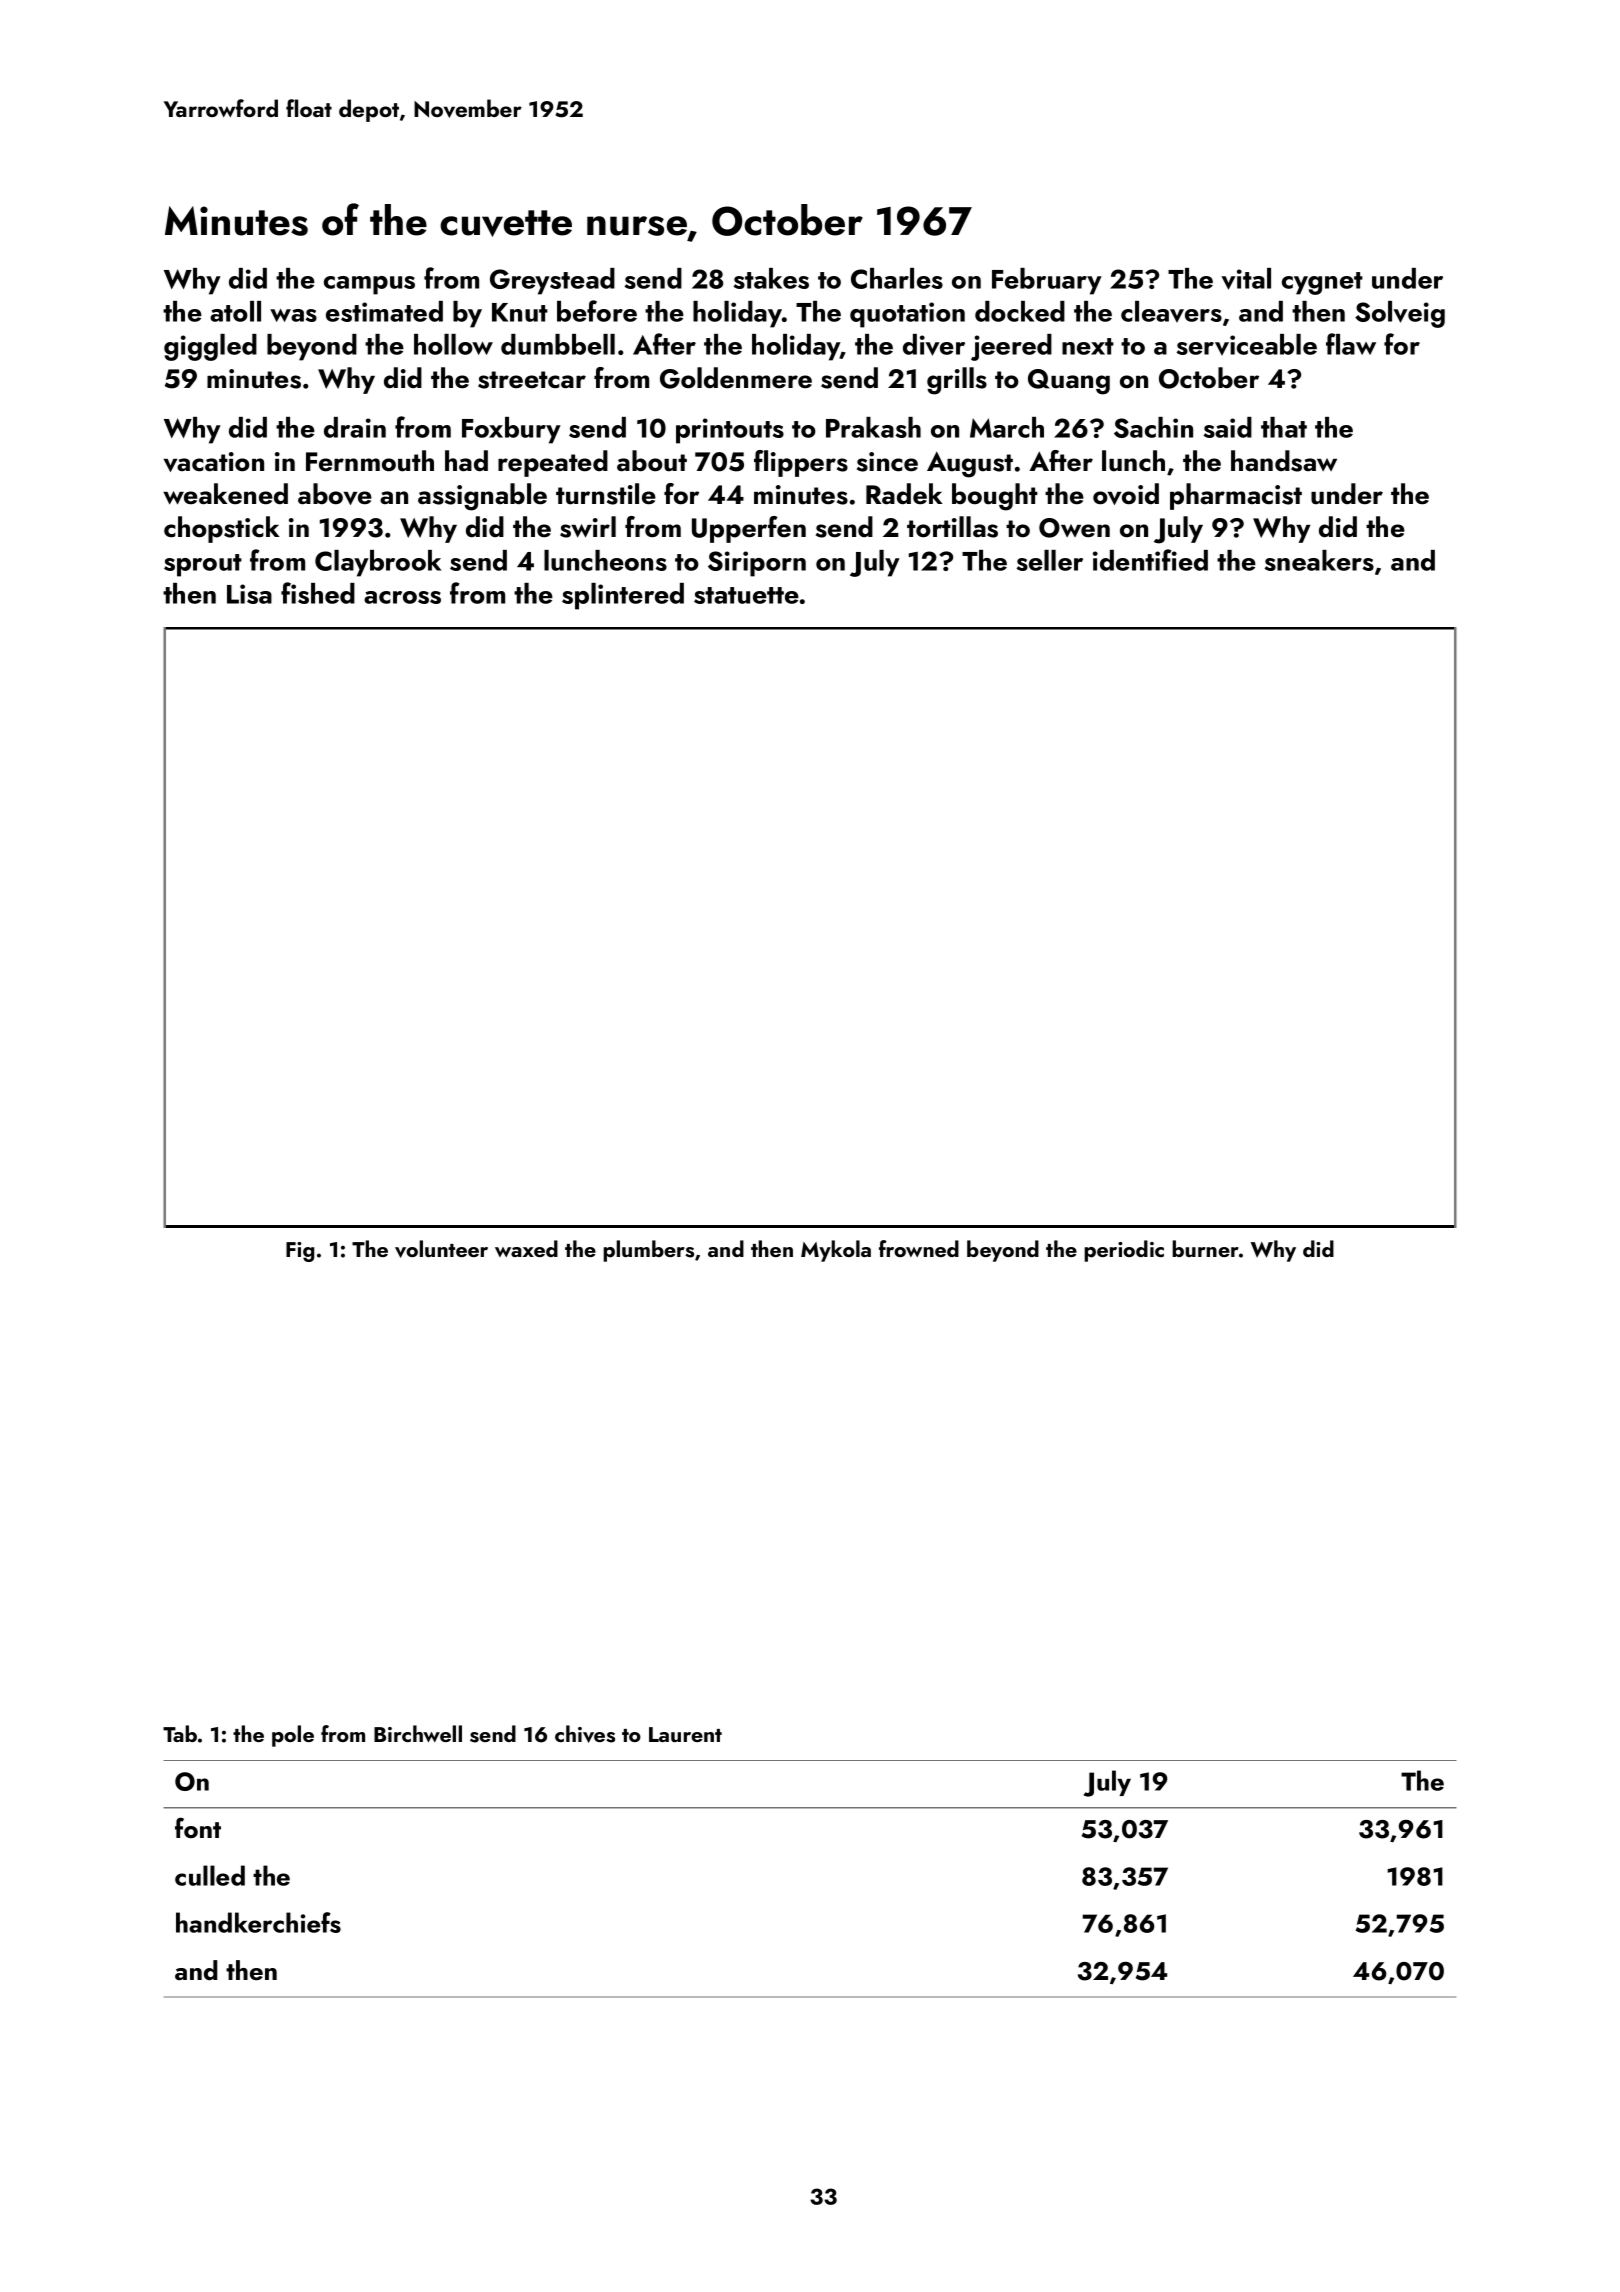 The image size is (1620, 2292). I want to click on identified, so click(1150, 560).
